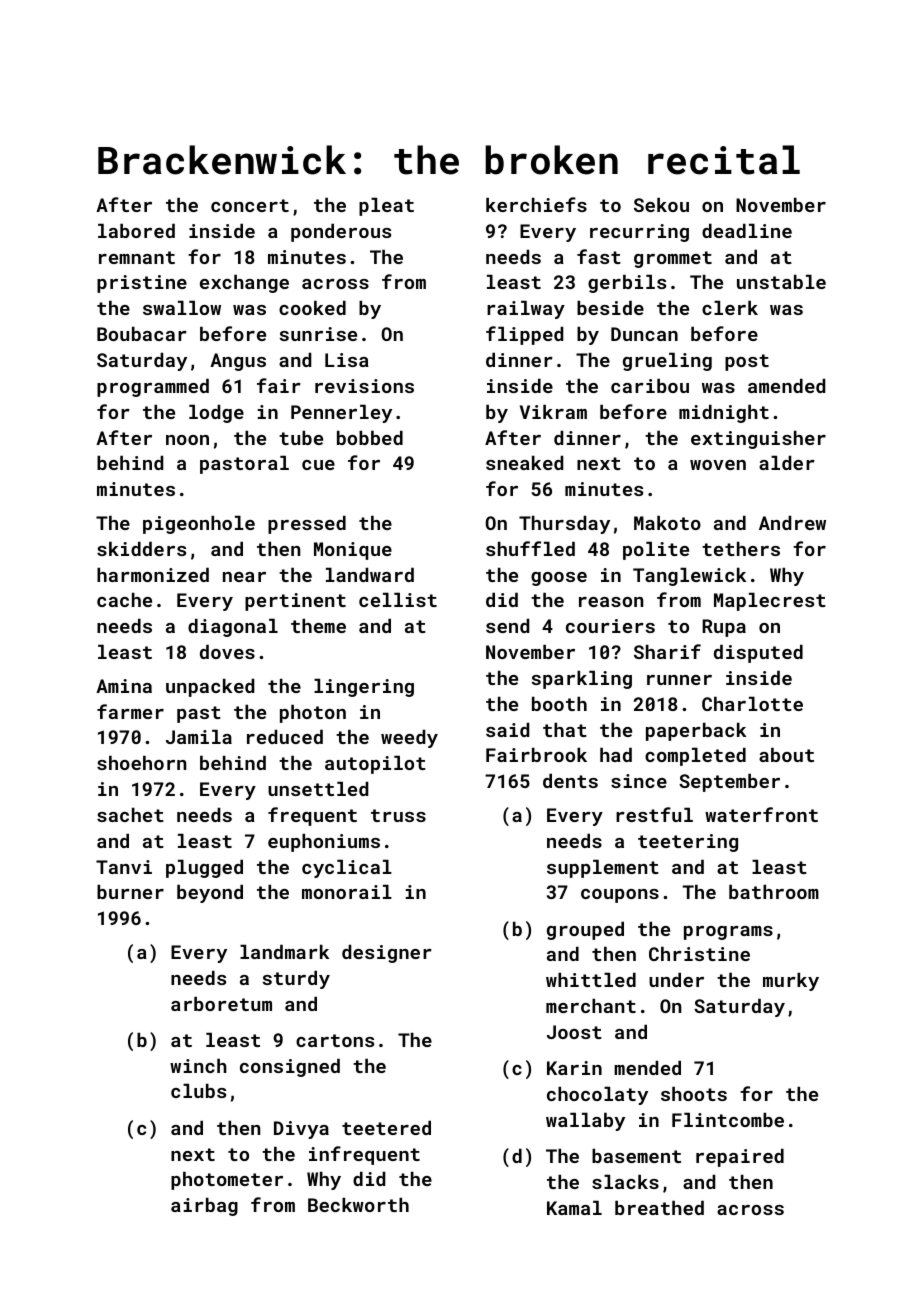 The width and height of the screenshot is (924, 1314). I want to click on disputed, so click(758, 654).
